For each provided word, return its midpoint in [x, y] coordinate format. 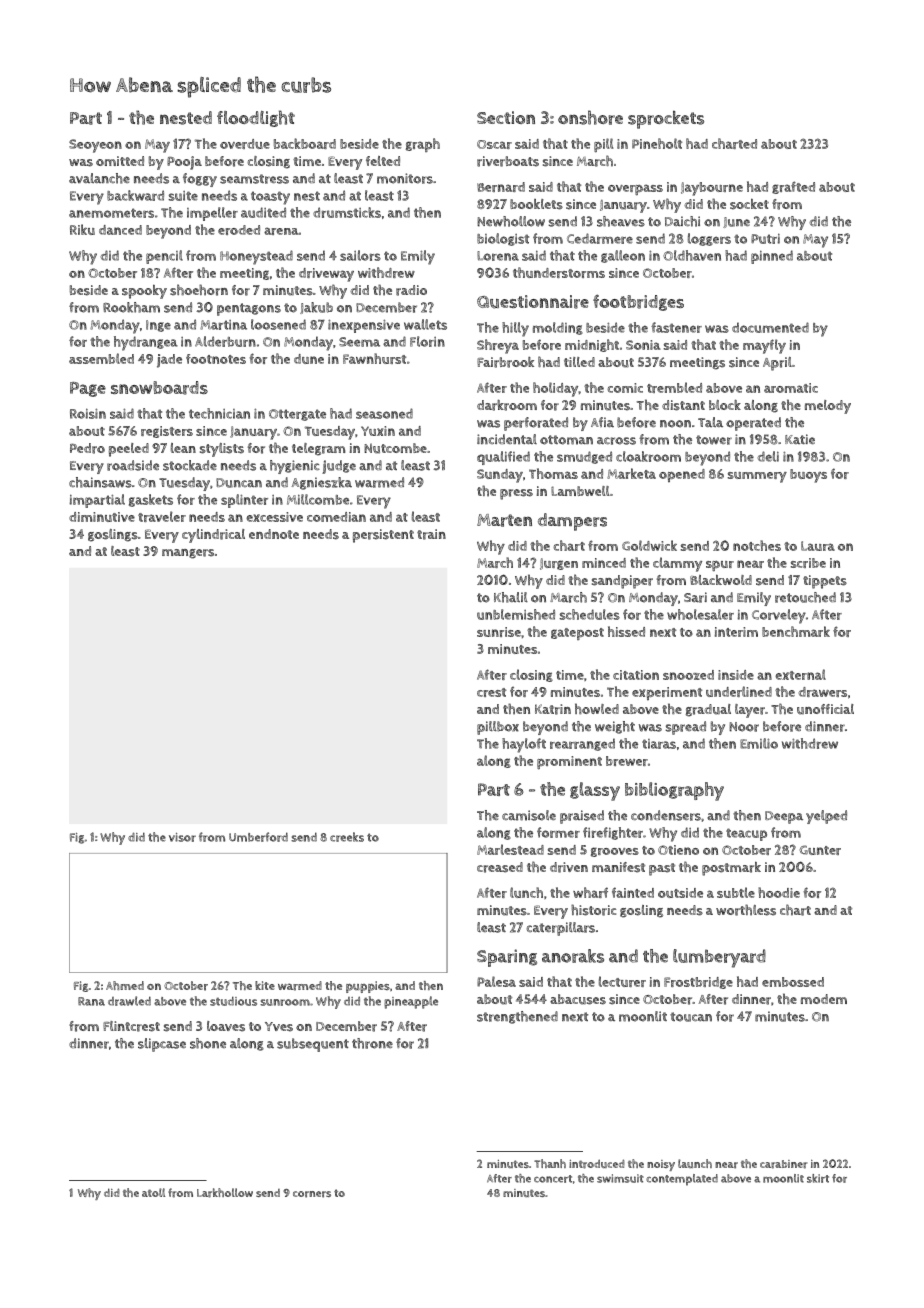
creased [500, 867]
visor [182, 837]
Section [506, 117]
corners [312, 1194]
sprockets [666, 119]
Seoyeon [95, 146]
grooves [615, 852]
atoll [153, 1192]
